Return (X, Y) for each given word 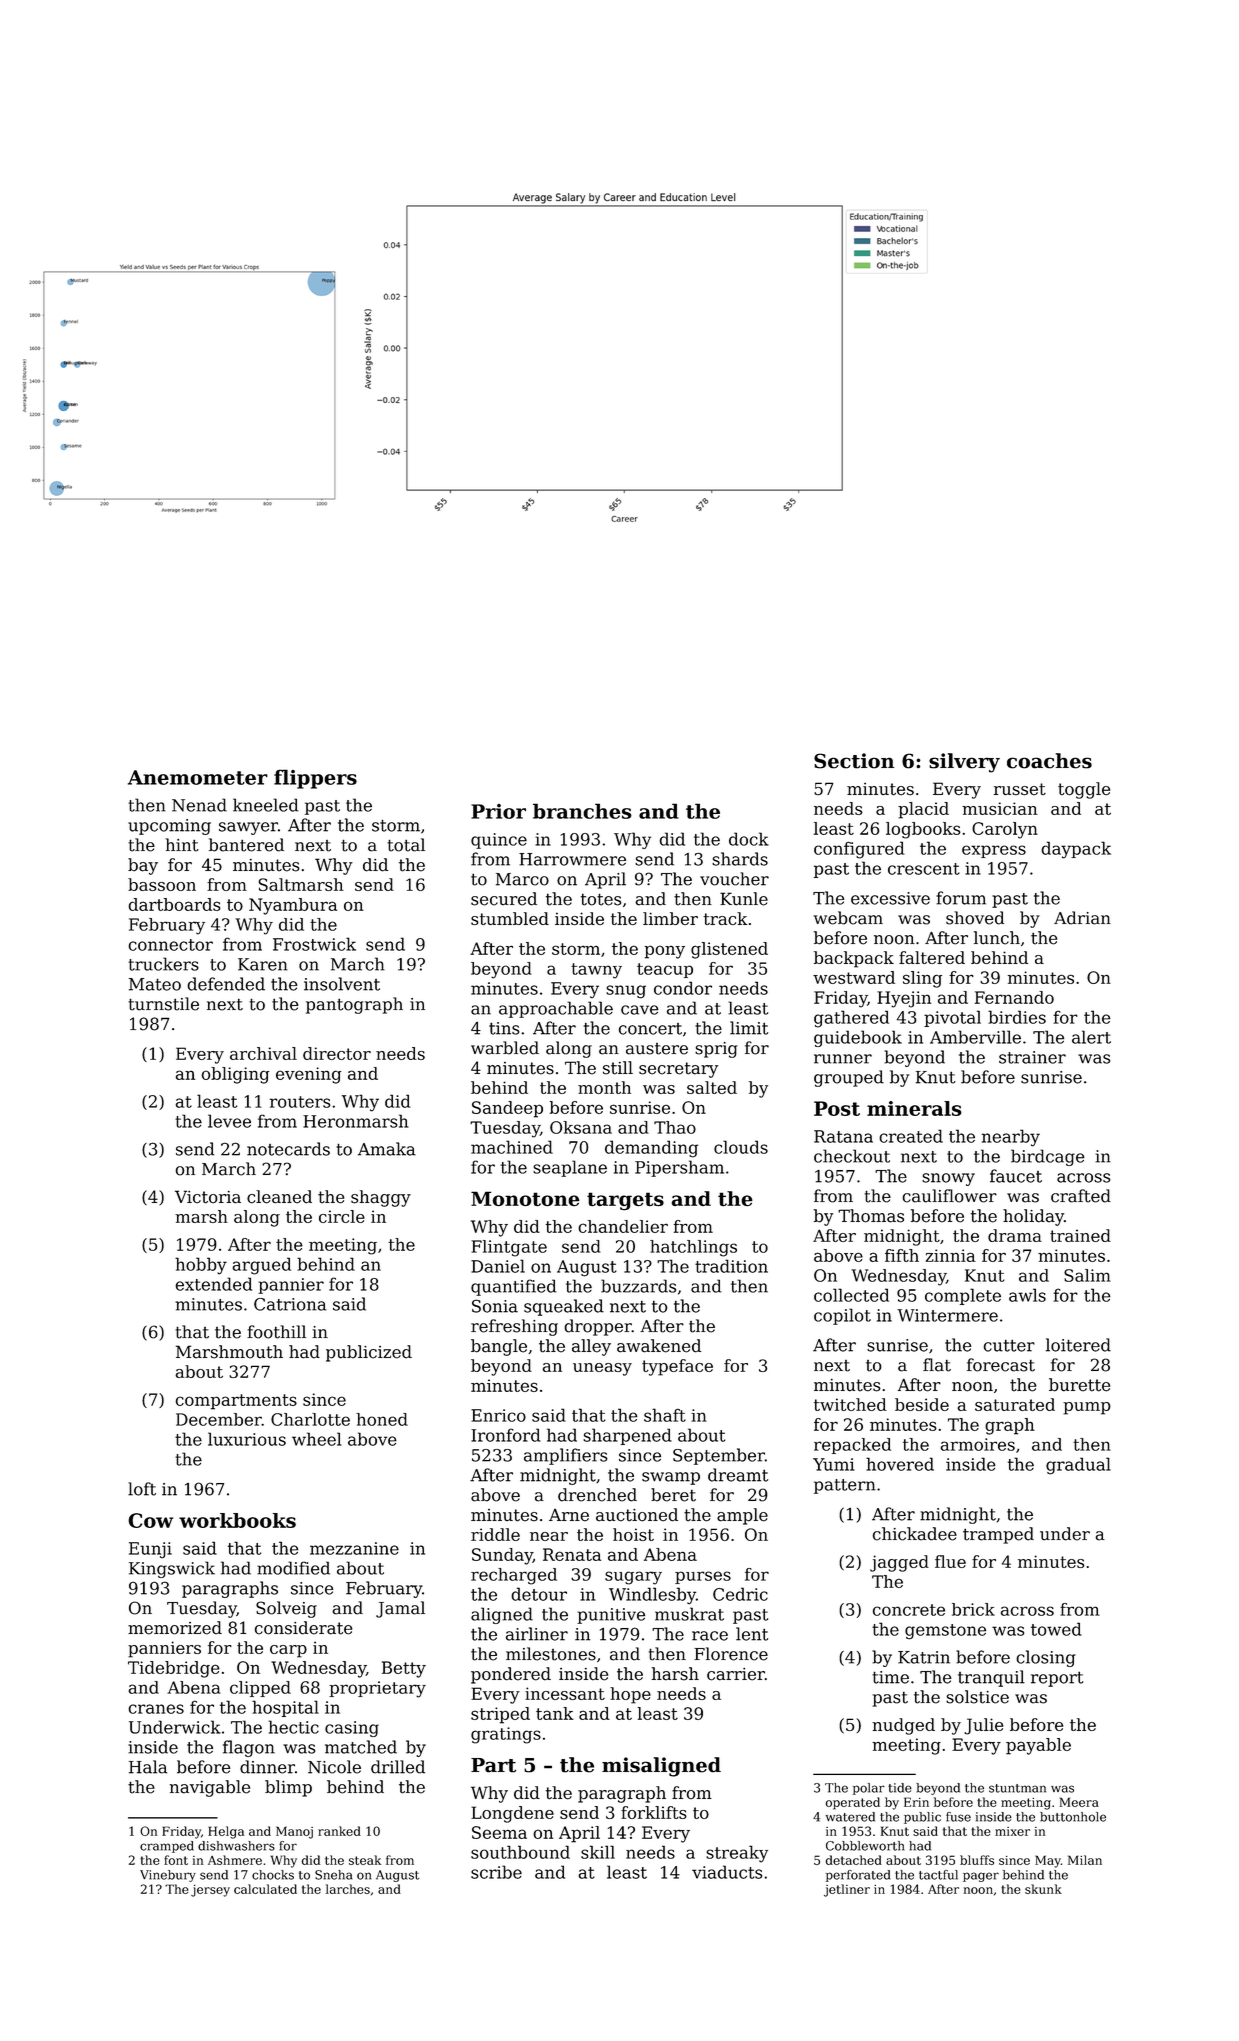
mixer (1012, 1831)
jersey (210, 1891)
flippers (315, 779)
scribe (496, 1872)
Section (854, 761)
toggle (1084, 790)
